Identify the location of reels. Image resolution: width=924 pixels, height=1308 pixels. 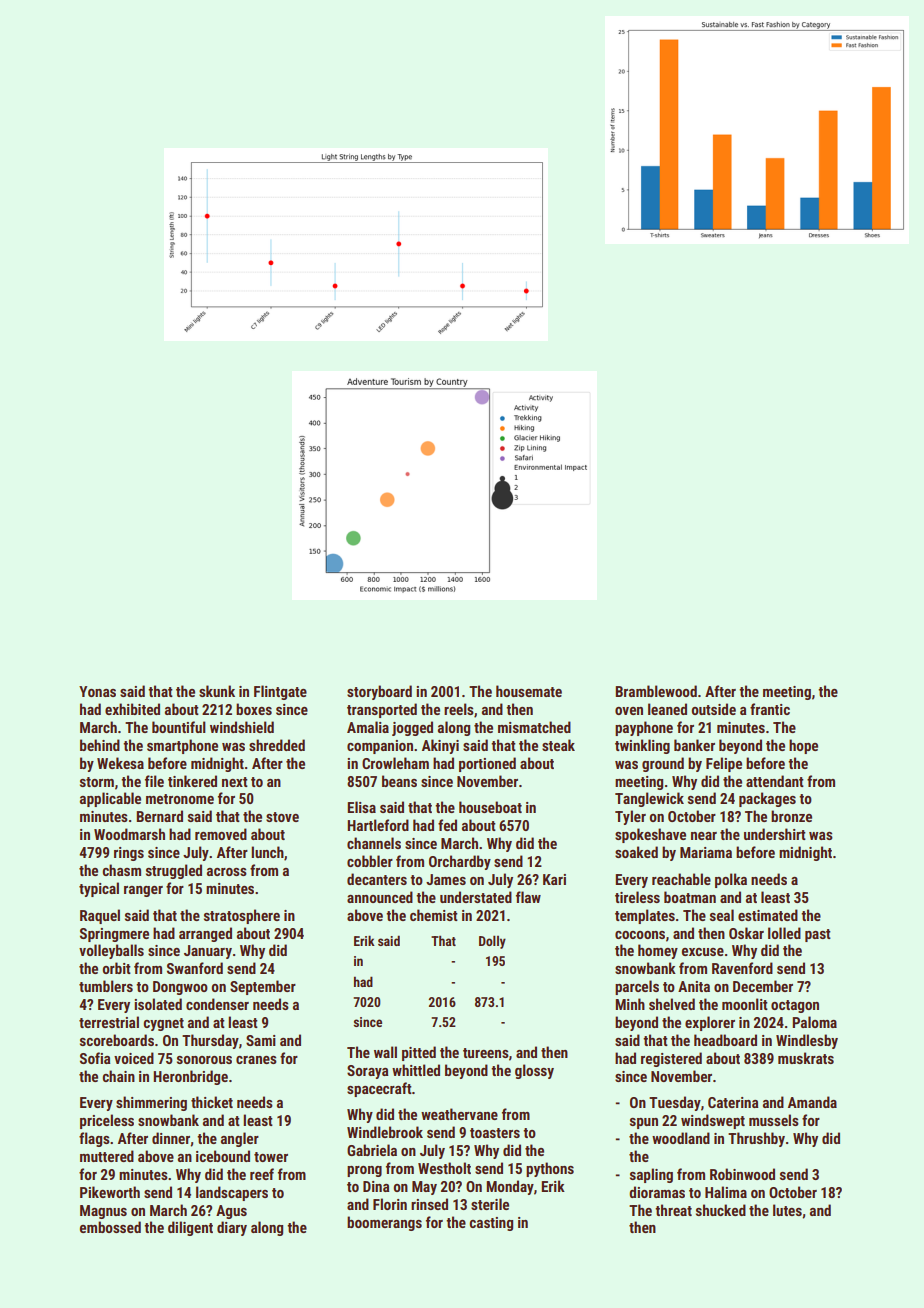
(459, 709).
